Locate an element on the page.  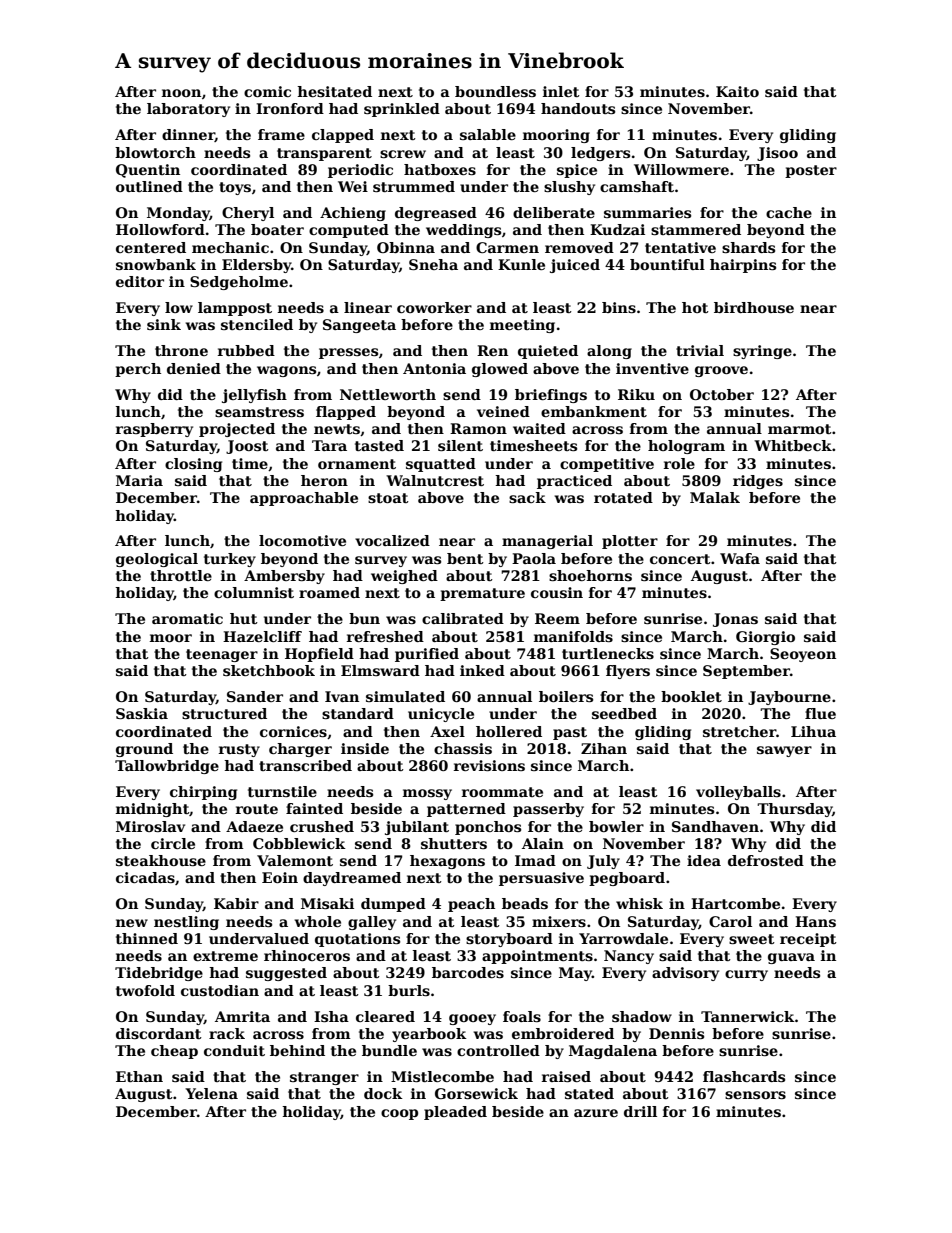
Yelena is located at coordinates (211, 1093).
